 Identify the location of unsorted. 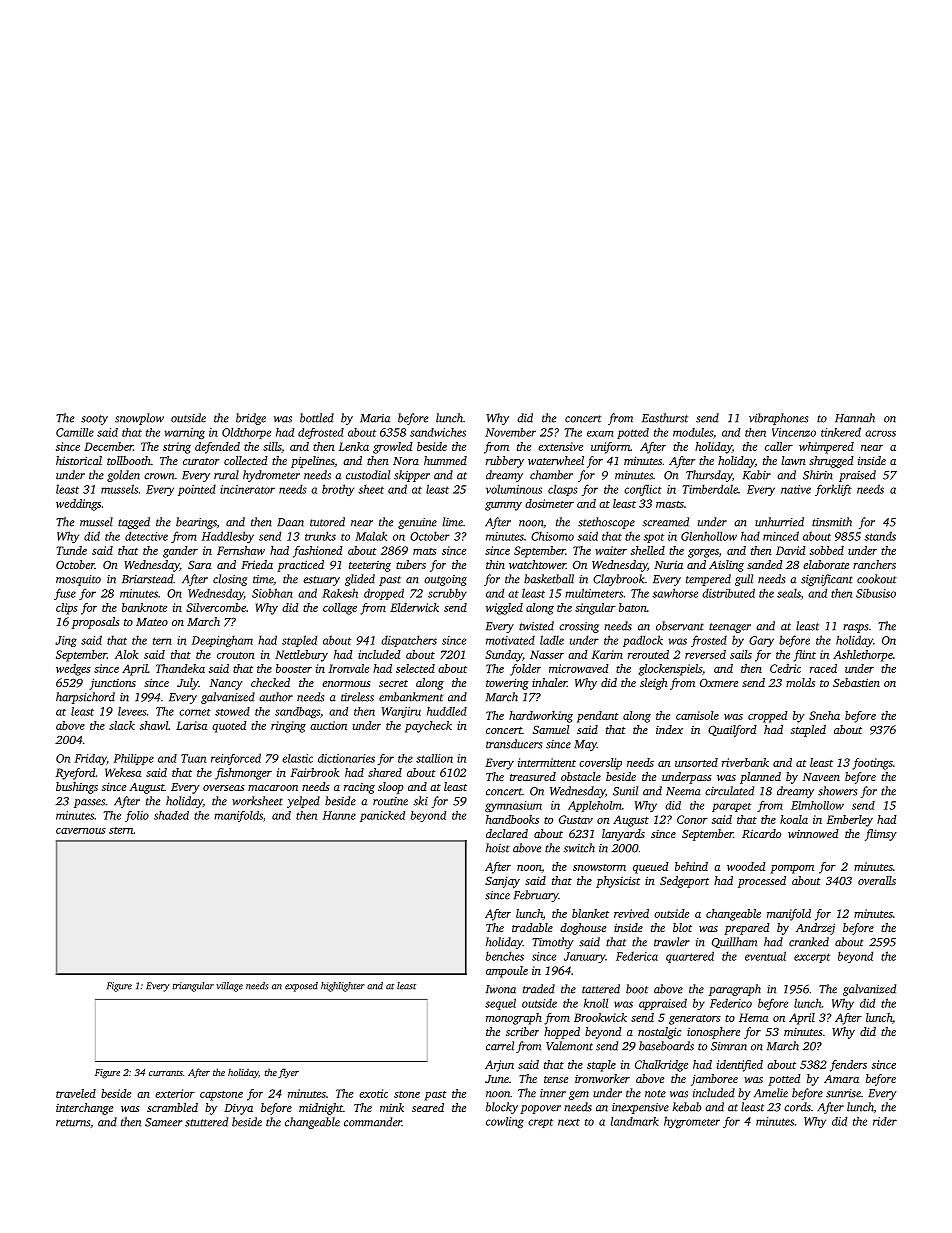
(696, 762).
